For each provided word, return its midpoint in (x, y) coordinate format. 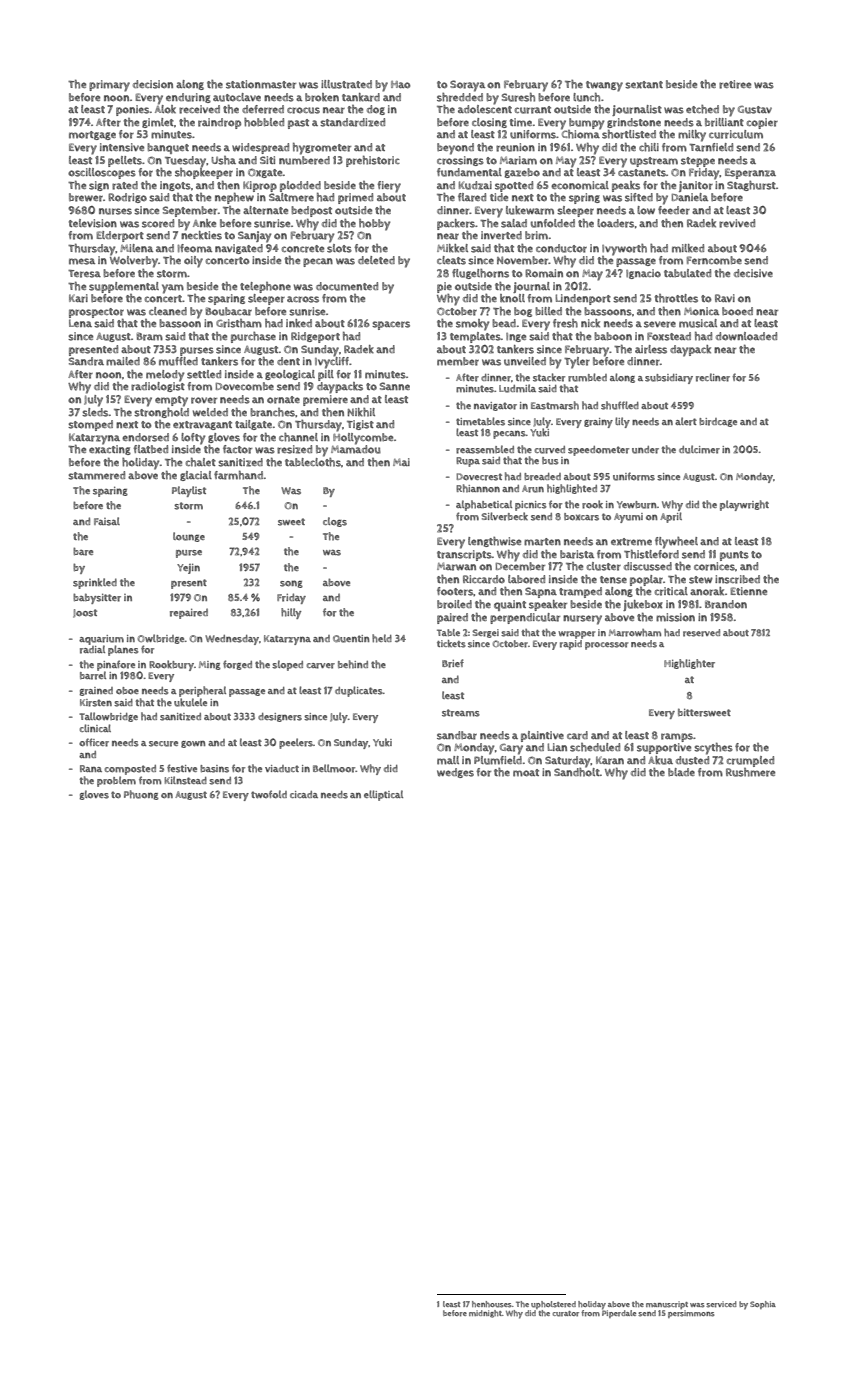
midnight (485, 1314)
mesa (82, 261)
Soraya (467, 86)
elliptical (383, 795)
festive (182, 768)
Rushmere (750, 772)
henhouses (492, 1304)
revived (737, 223)
